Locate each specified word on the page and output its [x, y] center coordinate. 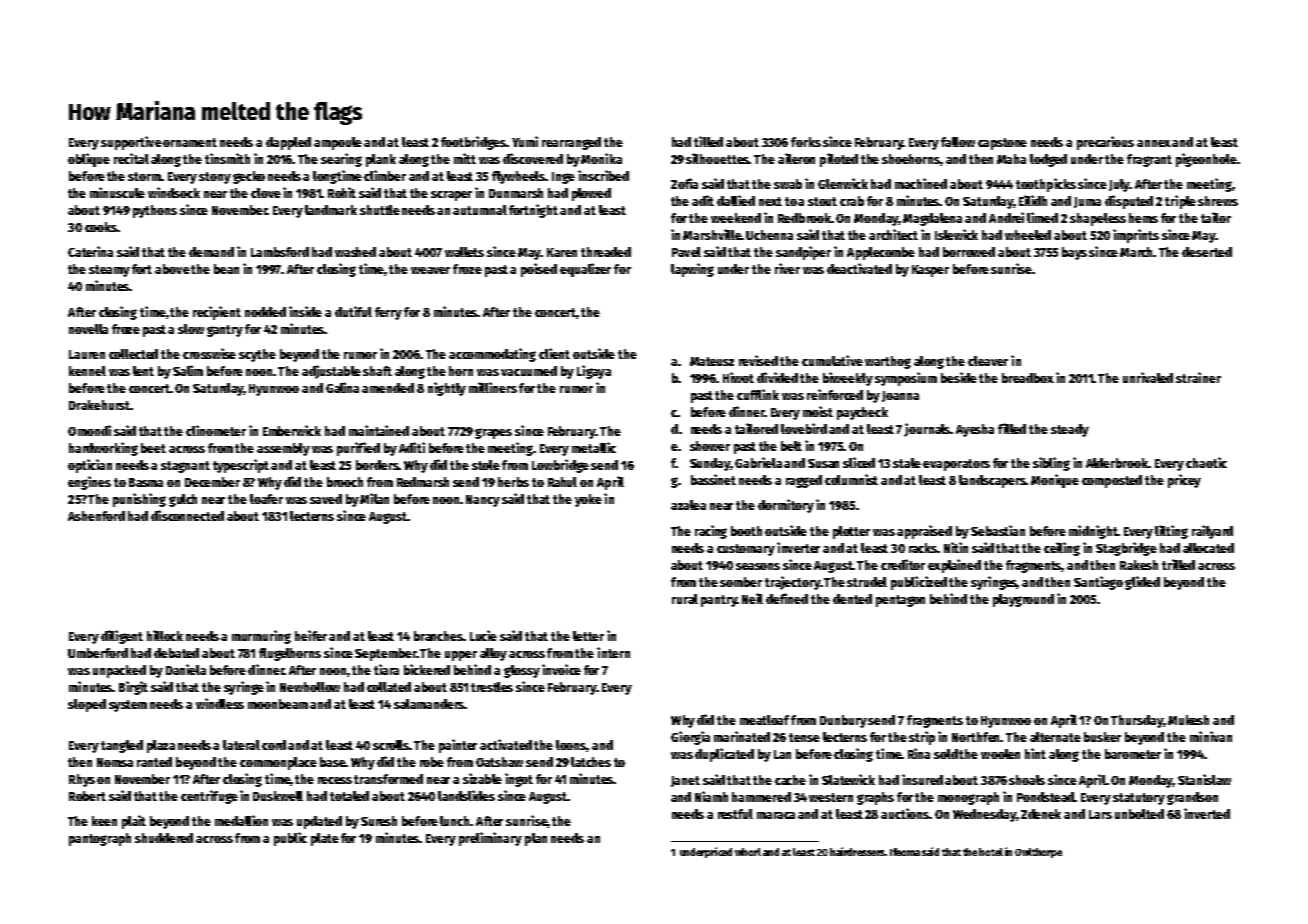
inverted [1207, 813]
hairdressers [857, 851]
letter [588, 636]
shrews [1218, 201]
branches [438, 636]
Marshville [712, 234]
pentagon [900, 601]
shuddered [164, 838]
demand [211, 252]
